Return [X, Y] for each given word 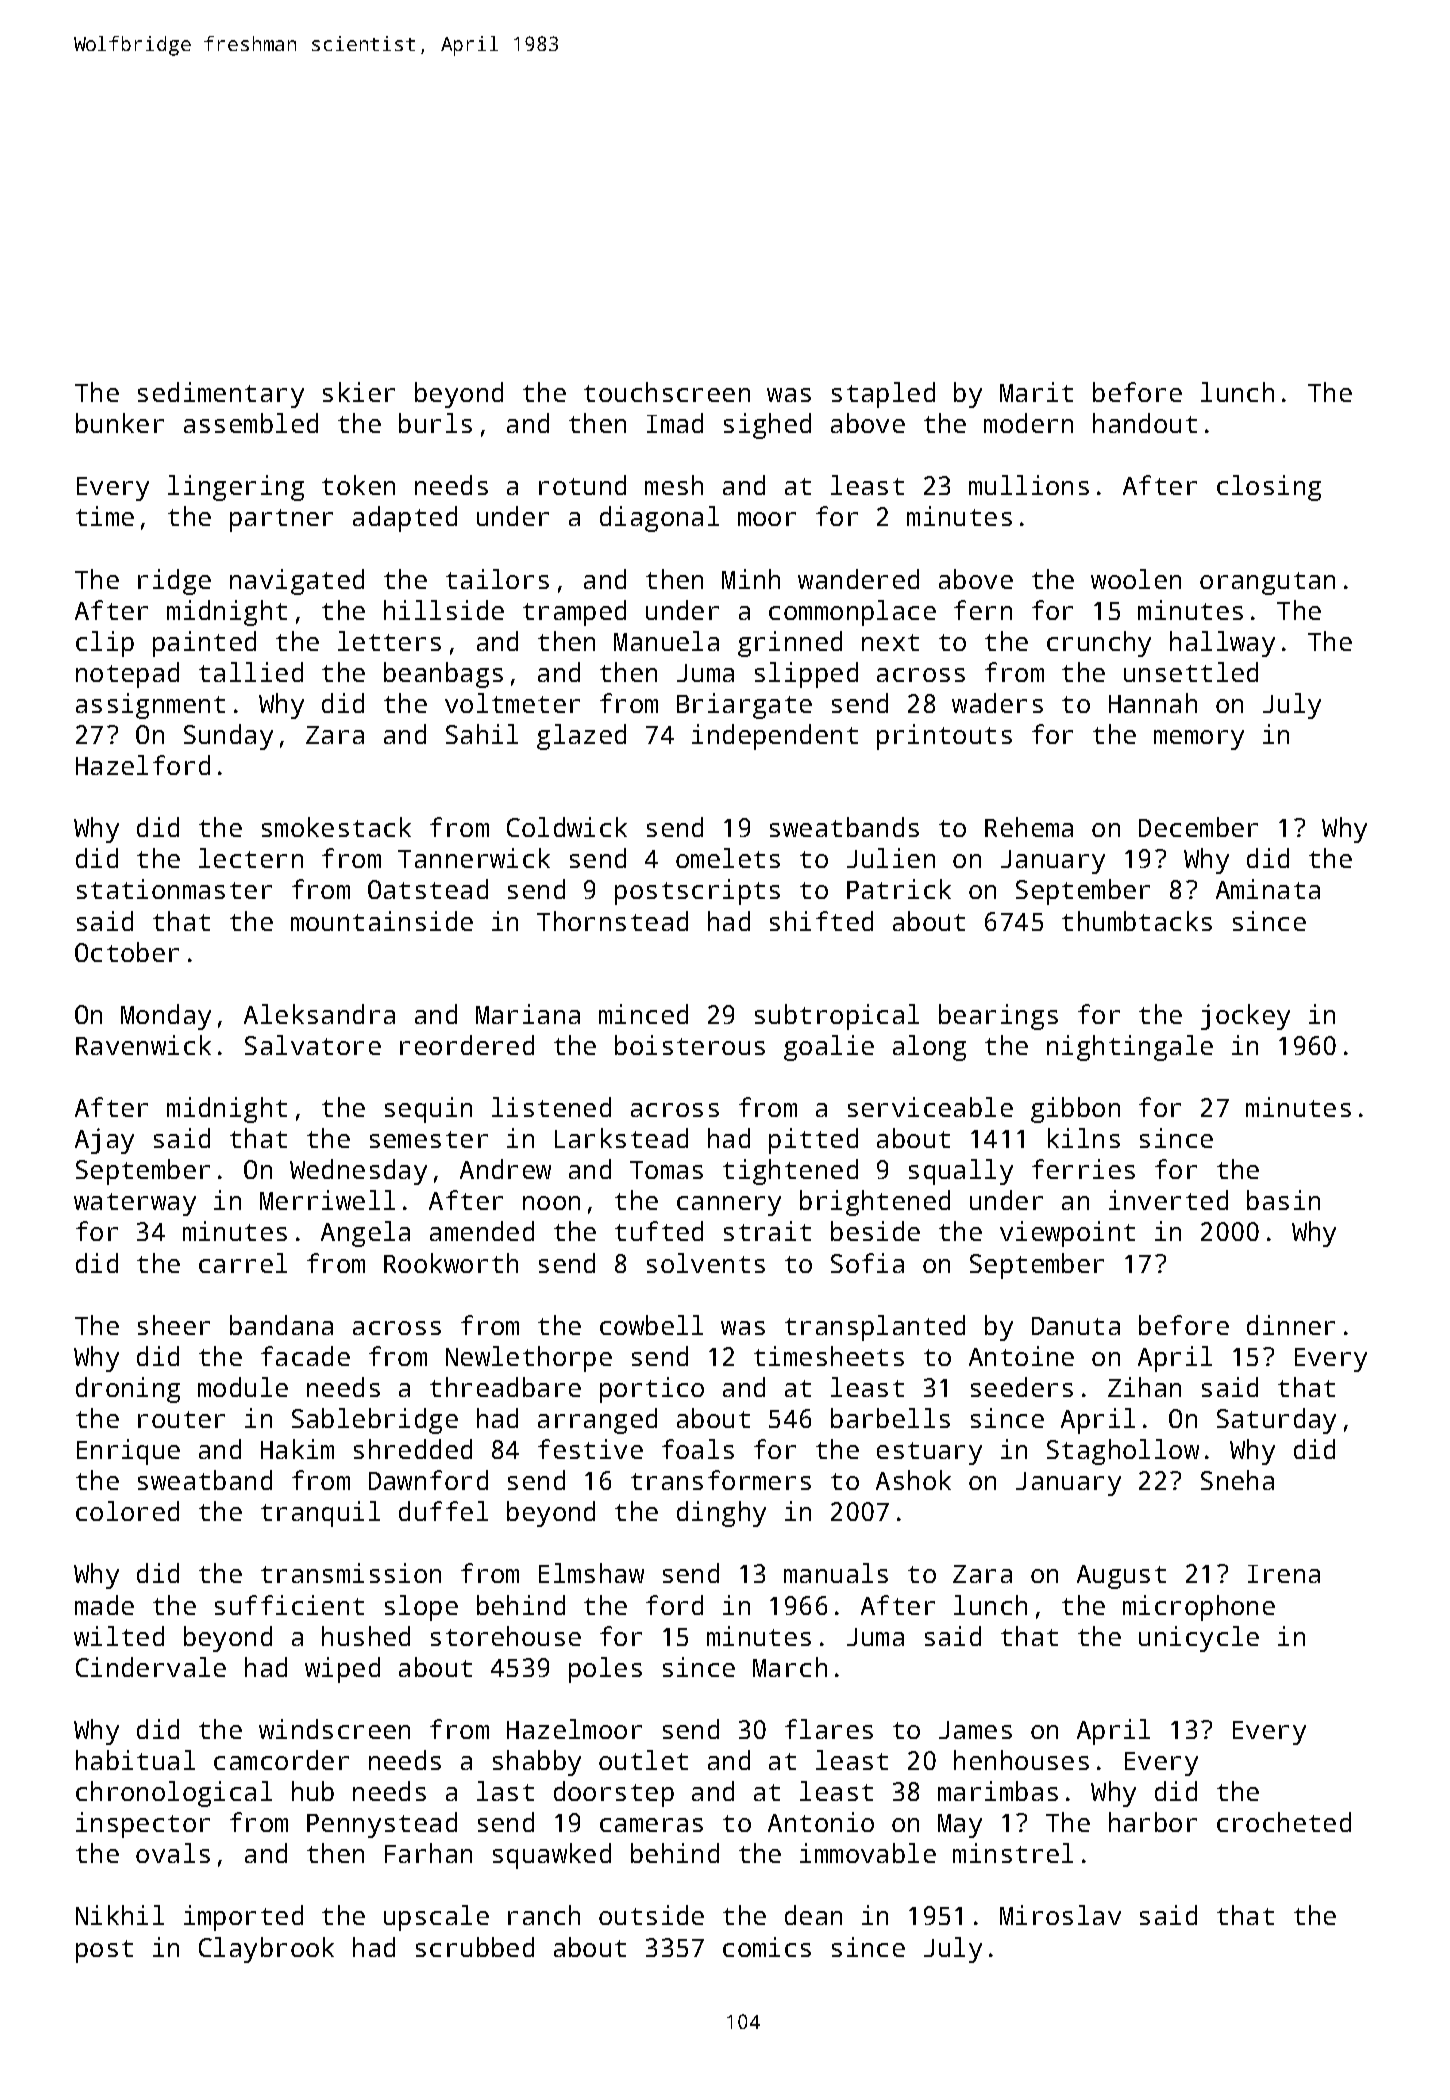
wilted [119, 1636]
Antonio [821, 1822]
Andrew [505, 1169]
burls [435, 423]
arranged [597, 1421]
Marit [1036, 392]
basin [1283, 1200]
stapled [883, 395]
